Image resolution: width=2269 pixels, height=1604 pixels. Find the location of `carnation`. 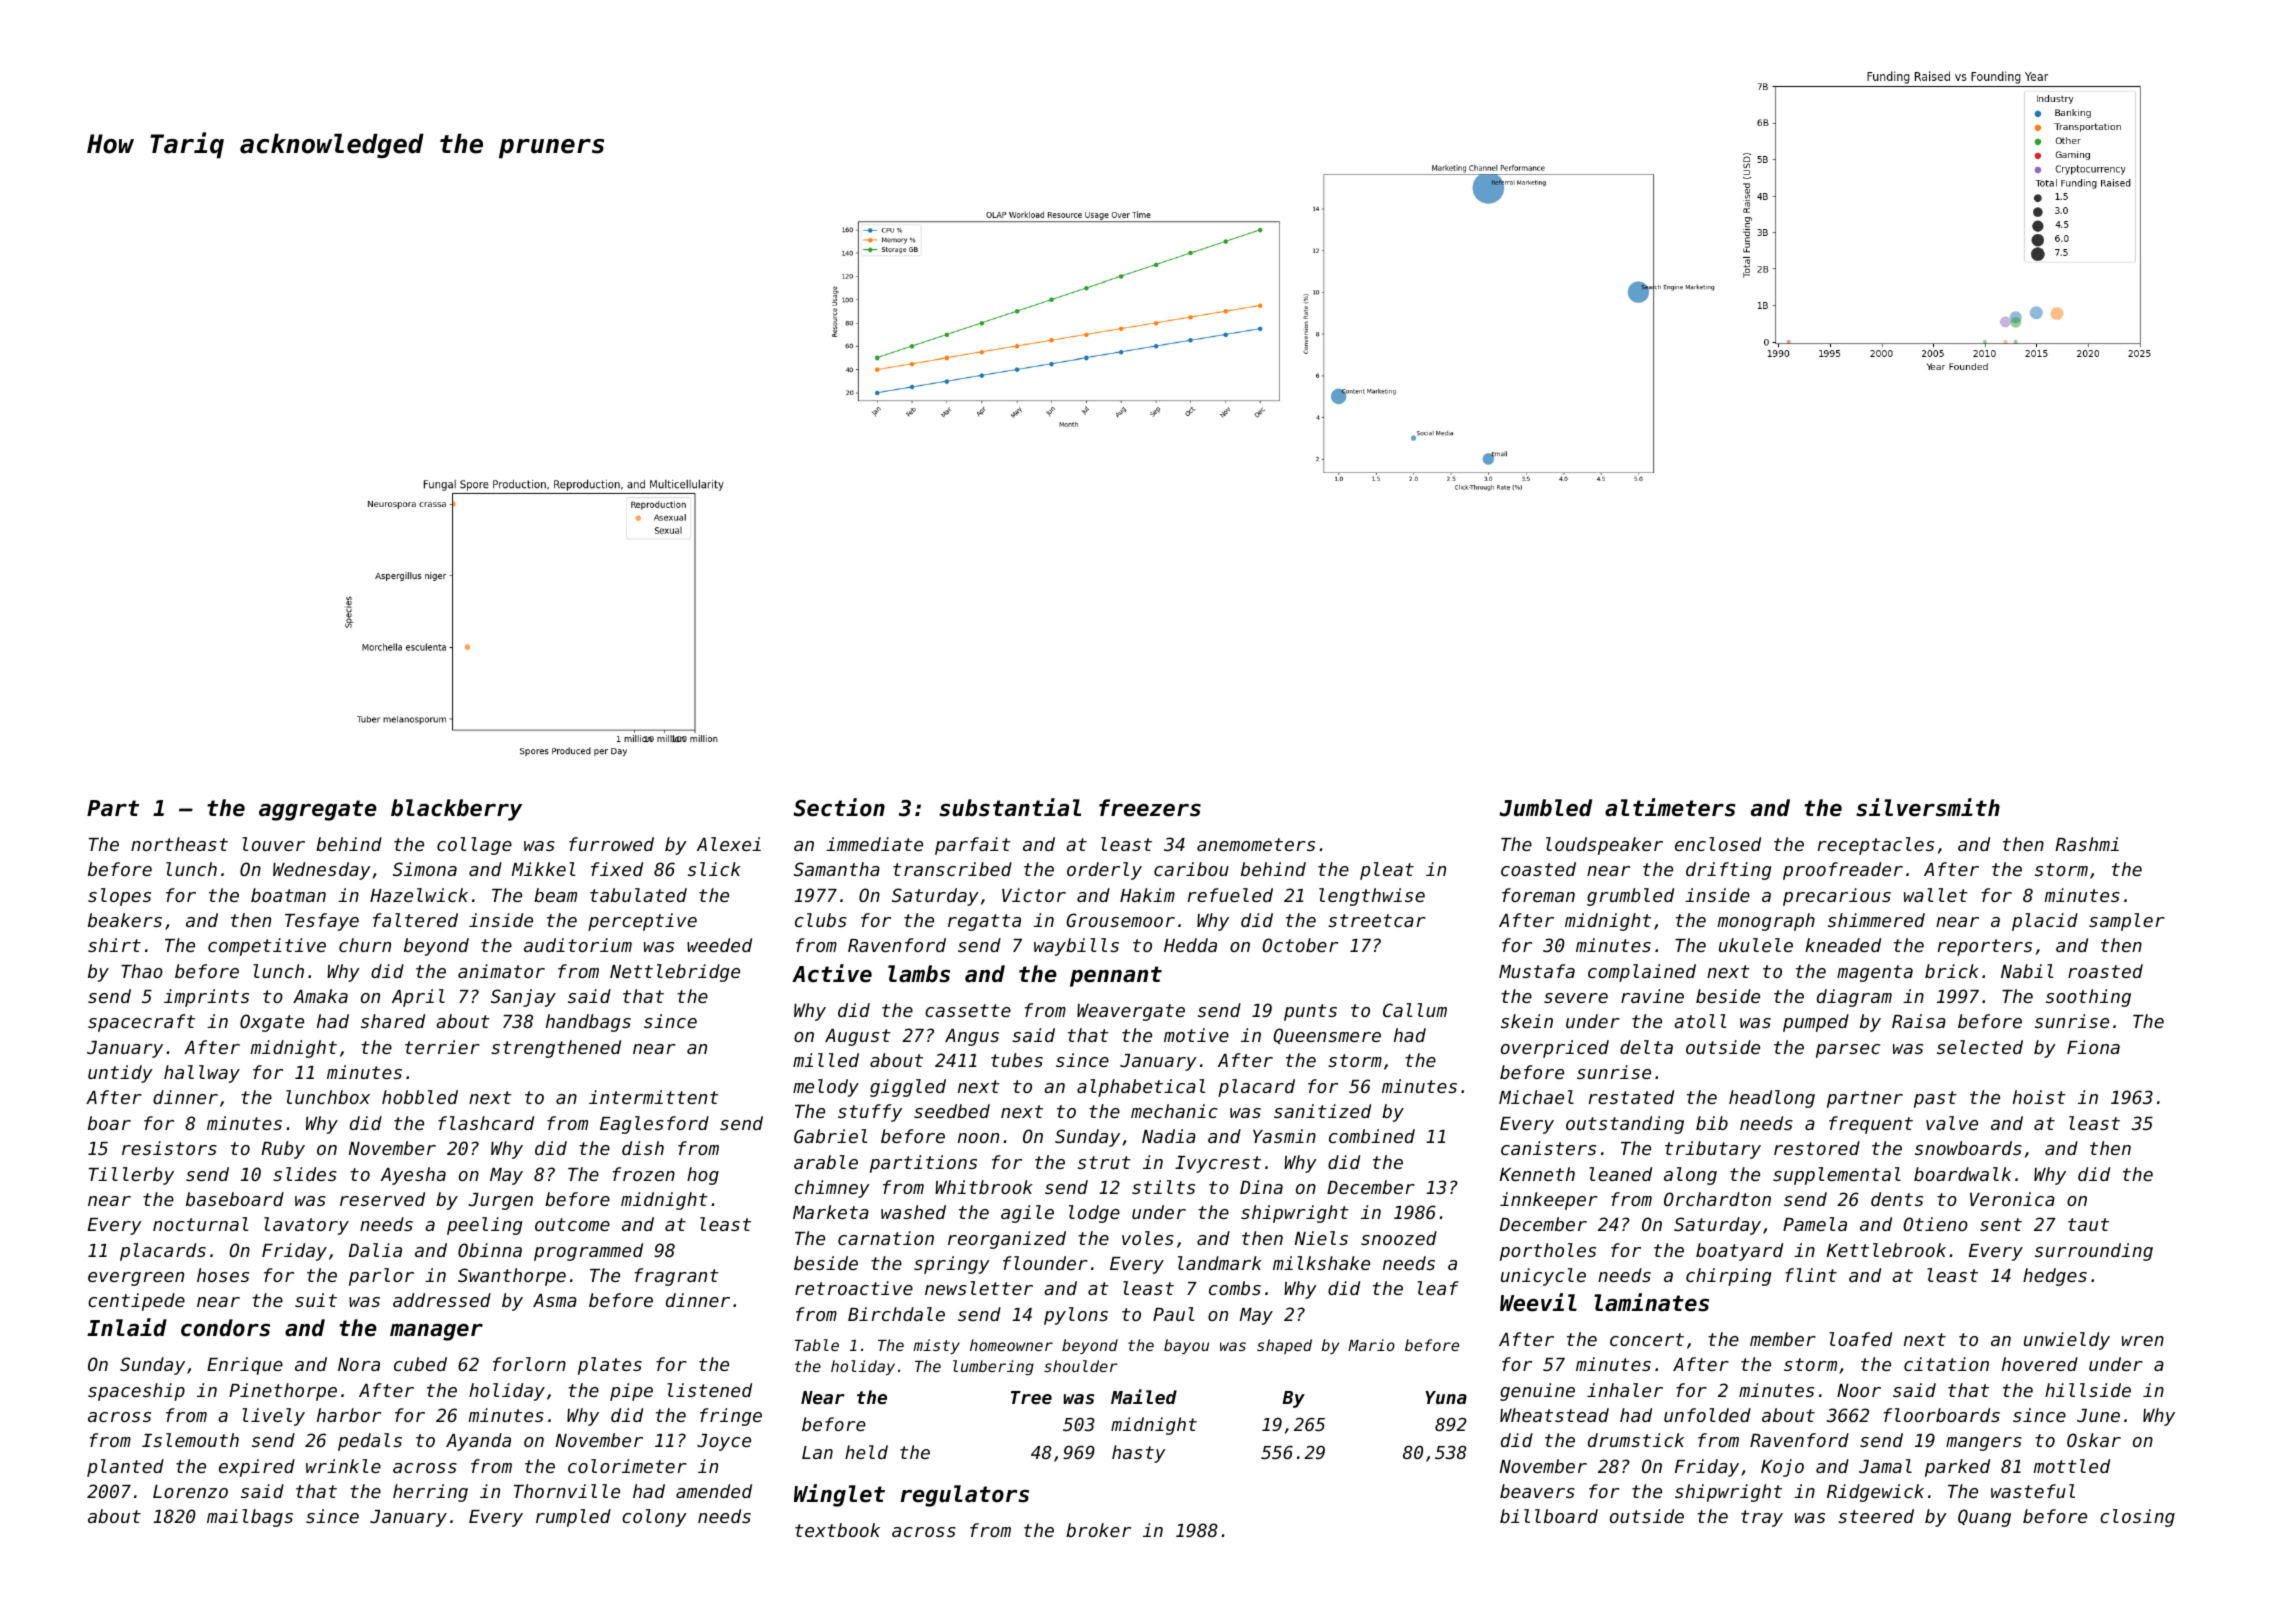

carnation is located at coordinates (886, 1238).
